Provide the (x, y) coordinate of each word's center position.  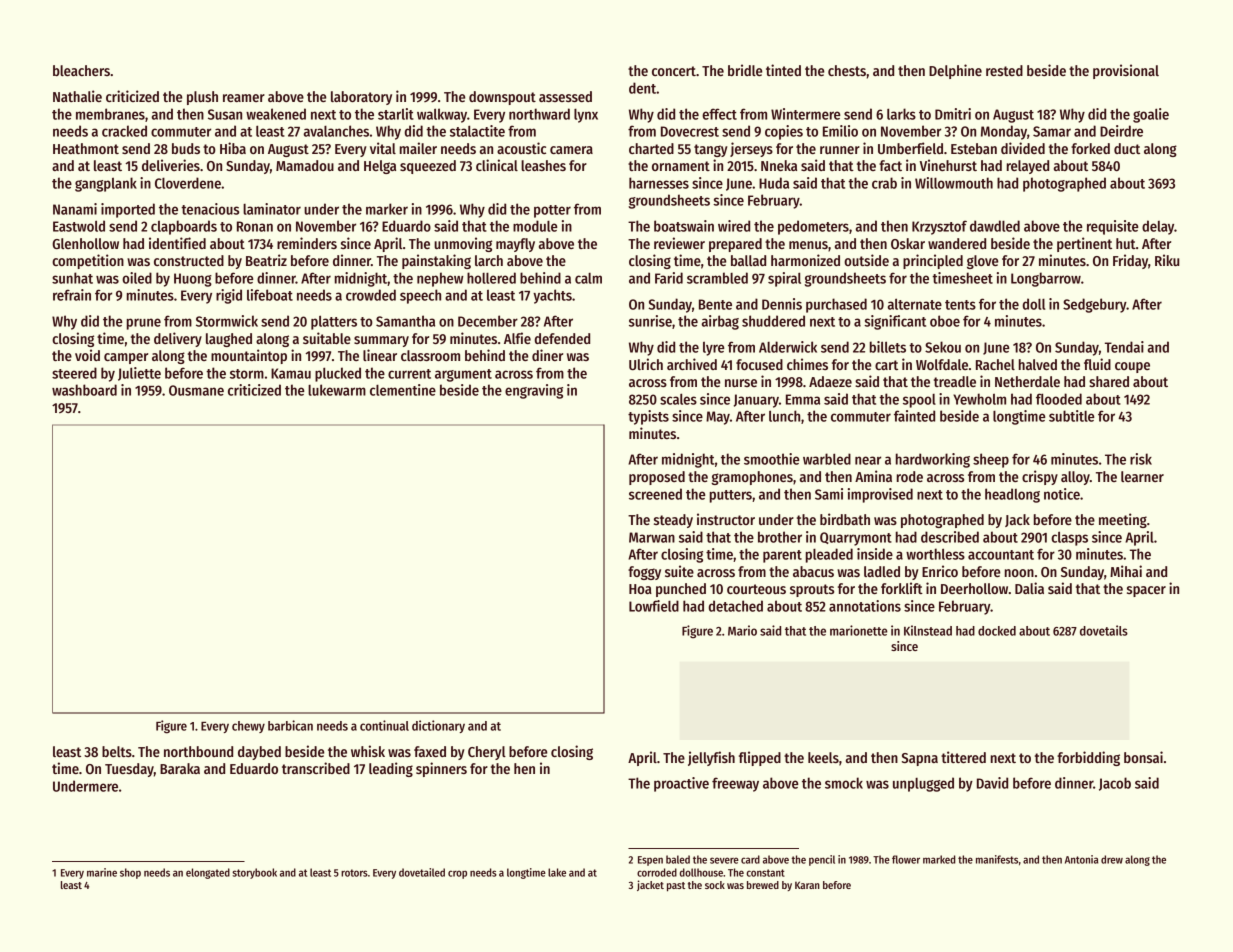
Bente (715, 304)
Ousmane (196, 390)
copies (784, 132)
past (676, 887)
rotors (354, 873)
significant (895, 322)
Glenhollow (85, 243)
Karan (807, 885)
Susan (225, 114)
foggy (644, 573)
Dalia (1029, 588)
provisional (1126, 71)
